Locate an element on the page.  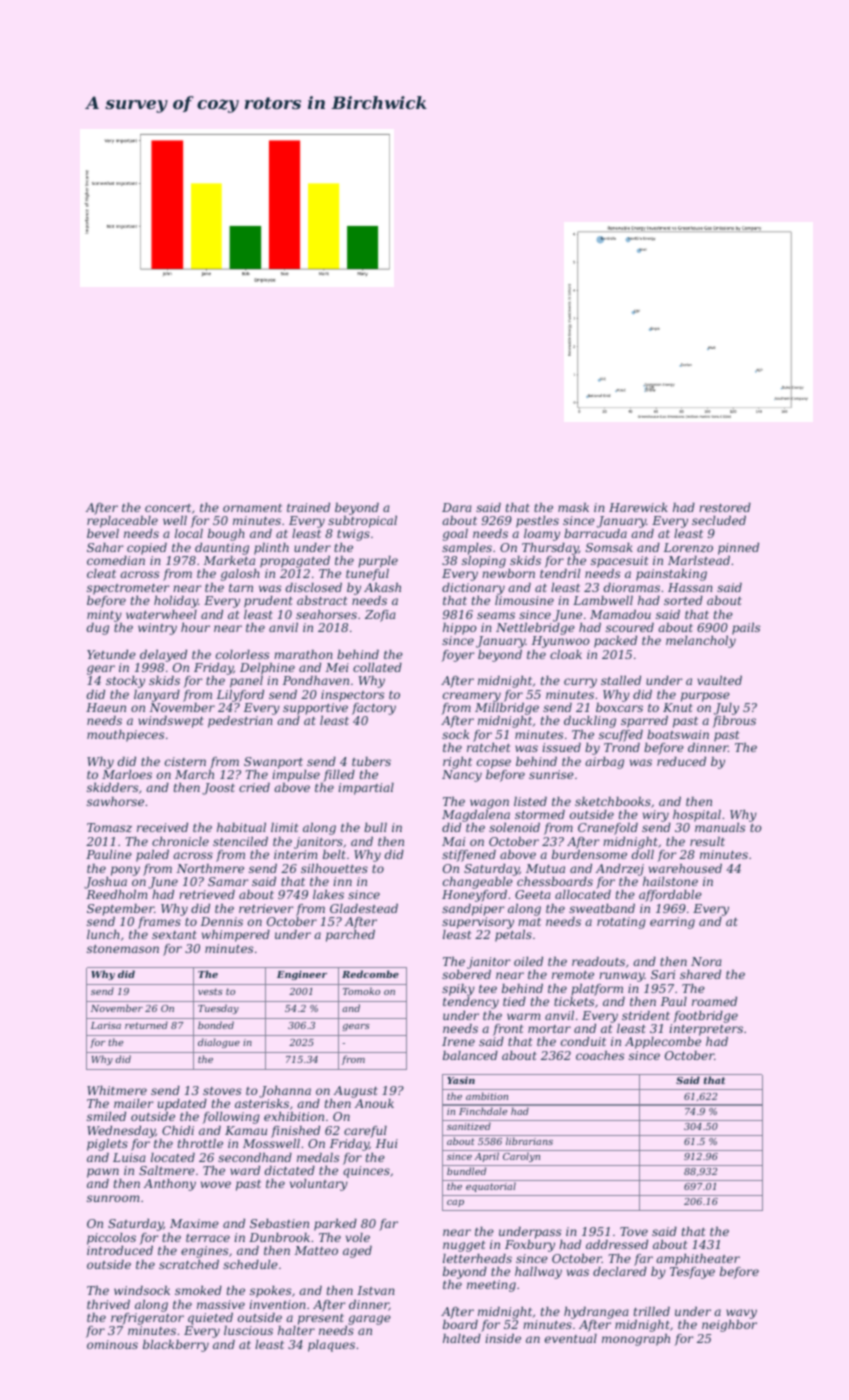
inspectors is located at coordinates (352, 696).
